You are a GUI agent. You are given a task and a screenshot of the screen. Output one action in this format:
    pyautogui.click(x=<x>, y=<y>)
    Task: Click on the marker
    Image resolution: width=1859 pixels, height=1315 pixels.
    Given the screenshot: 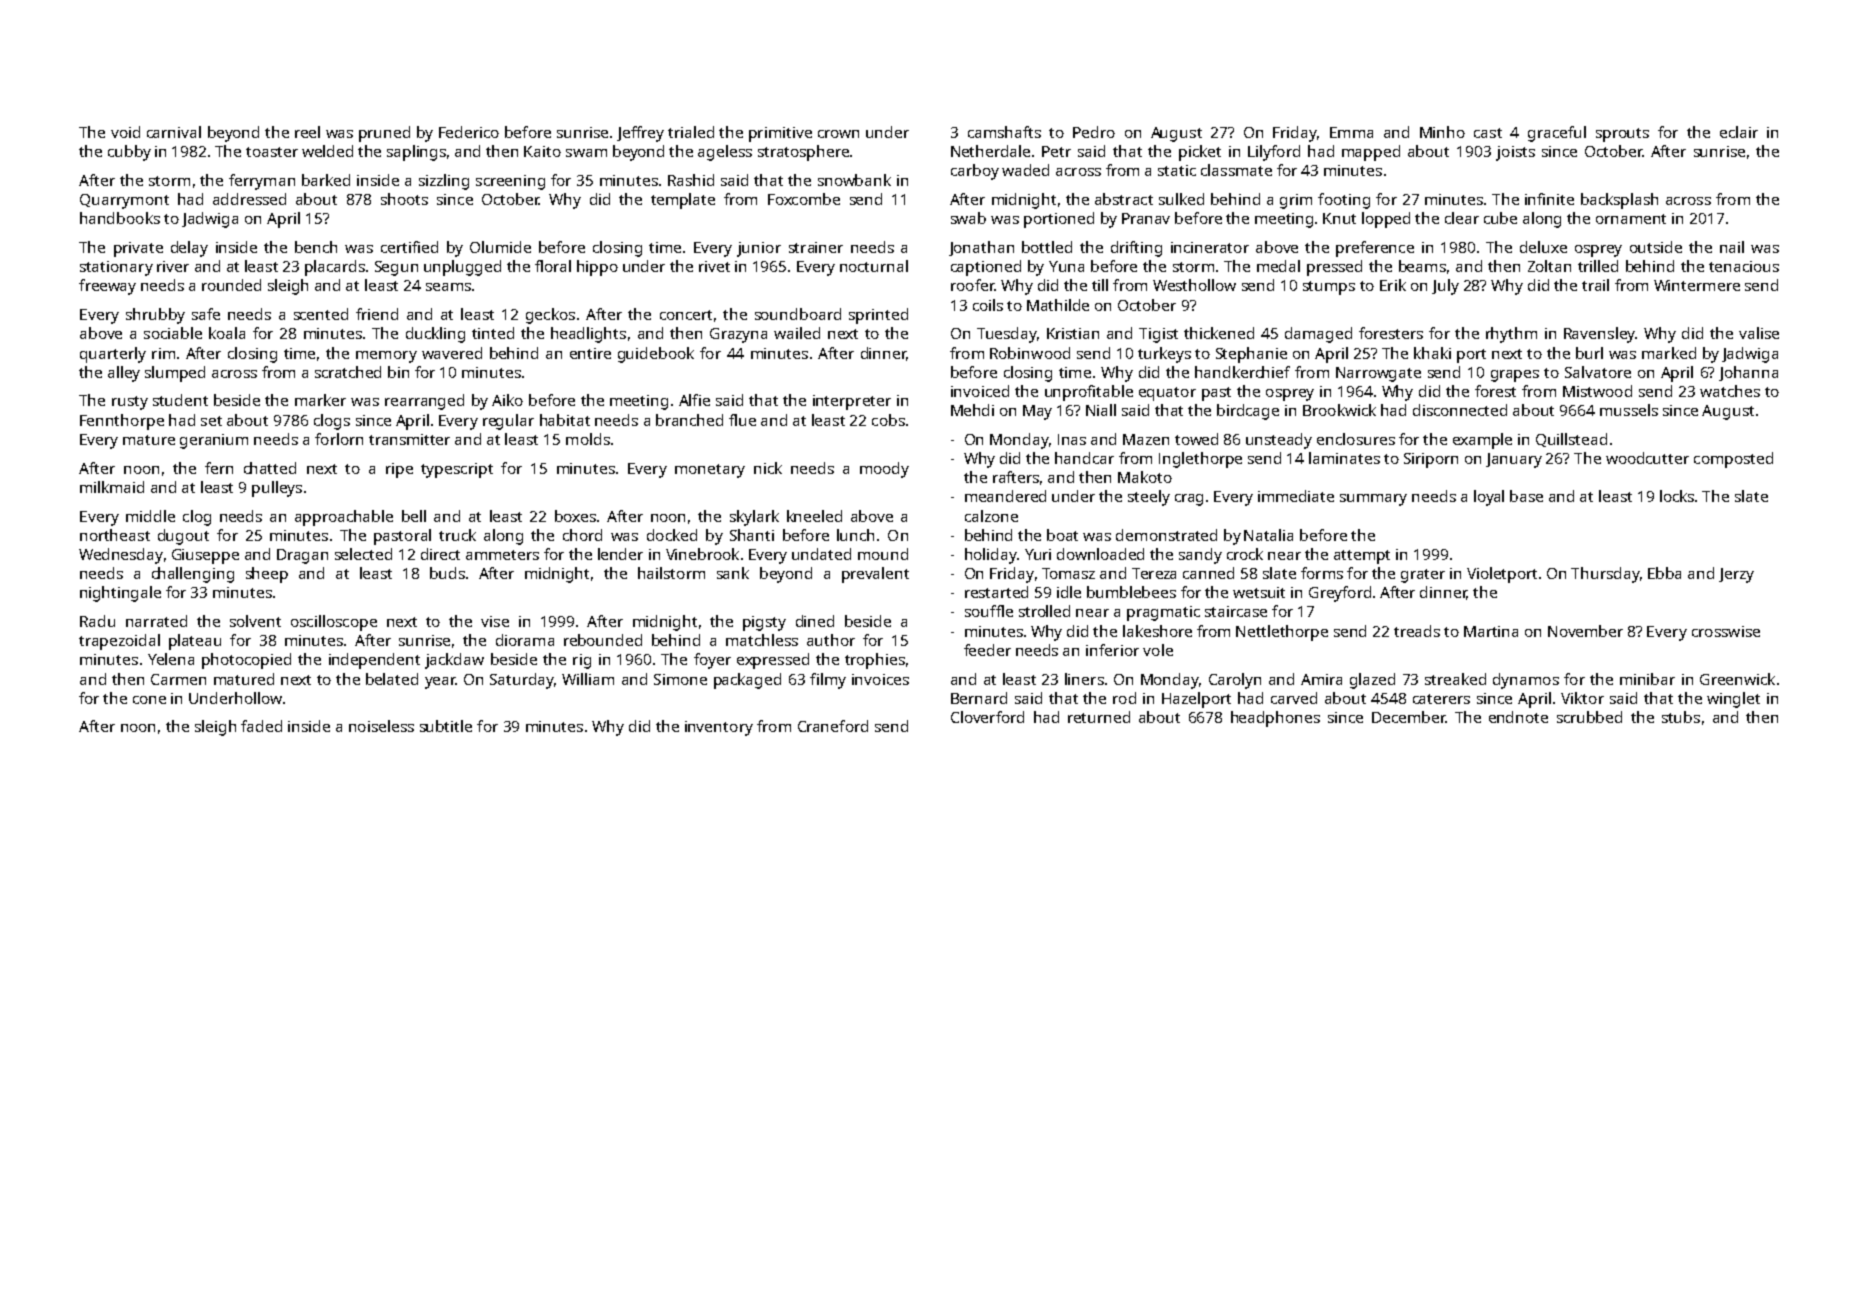 What is the action you would take?
    pyautogui.click(x=320, y=400)
